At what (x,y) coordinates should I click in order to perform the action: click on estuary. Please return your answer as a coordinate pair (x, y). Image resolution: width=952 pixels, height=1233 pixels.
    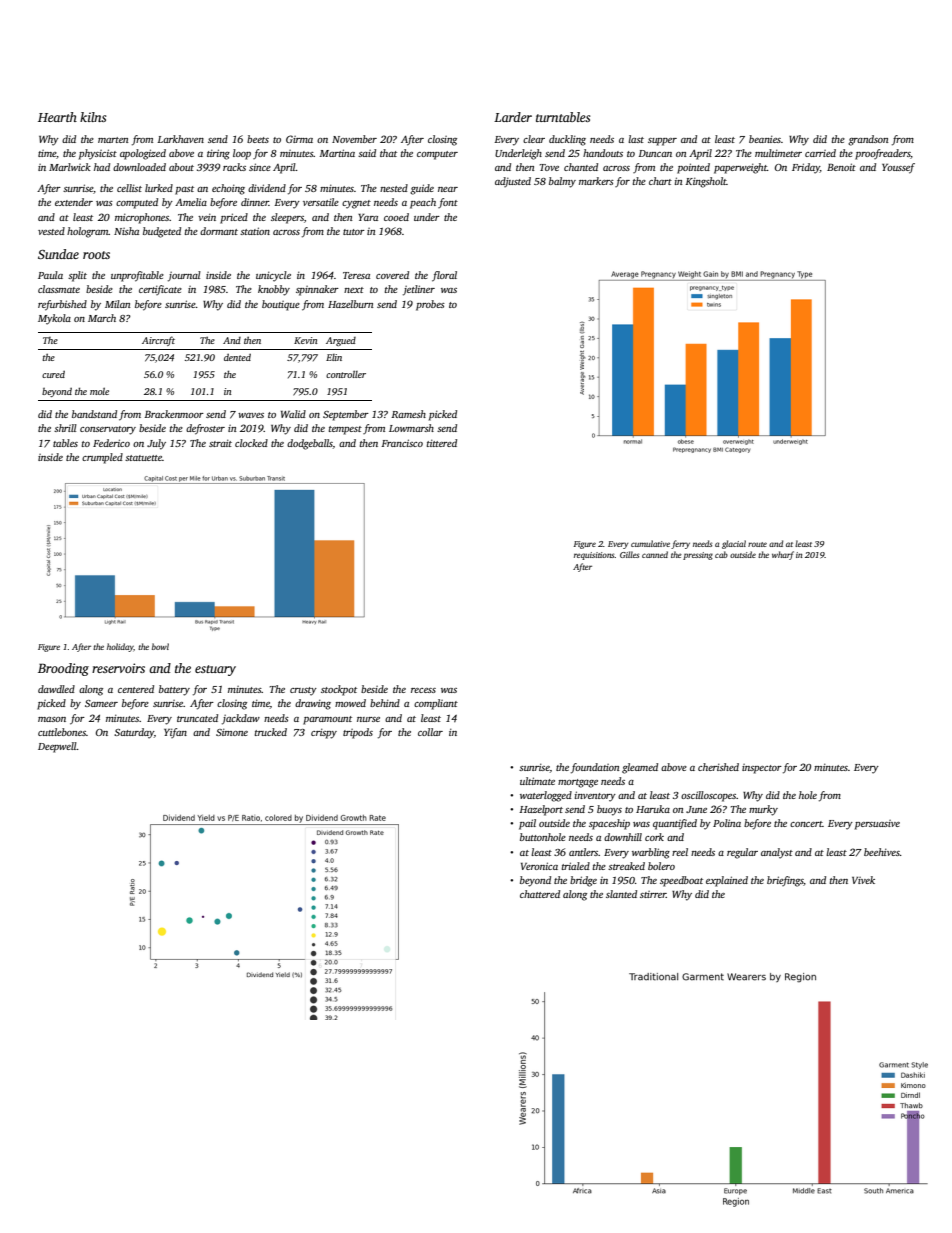
    Looking at the image, I should click on (215, 670).
